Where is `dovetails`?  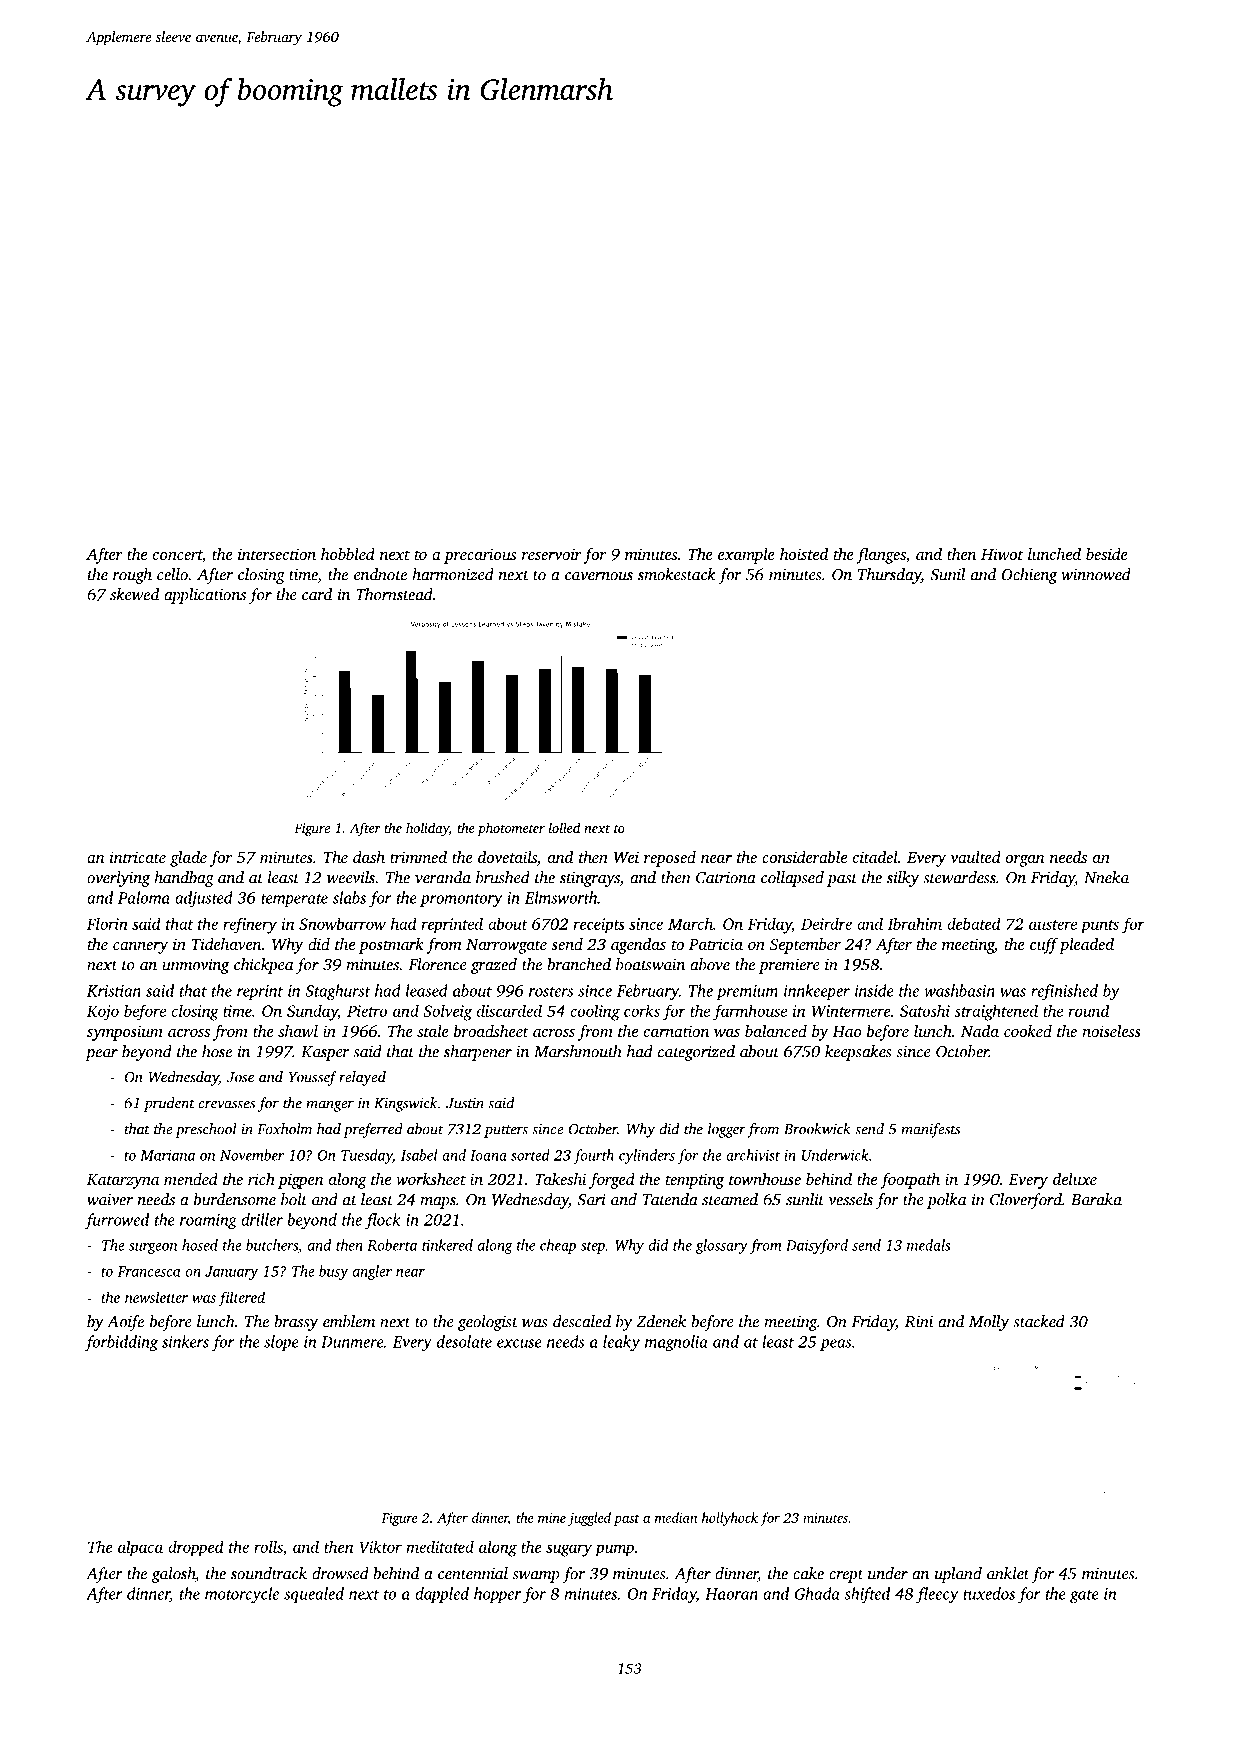
dovetails is located at coordinates (507, 857).
